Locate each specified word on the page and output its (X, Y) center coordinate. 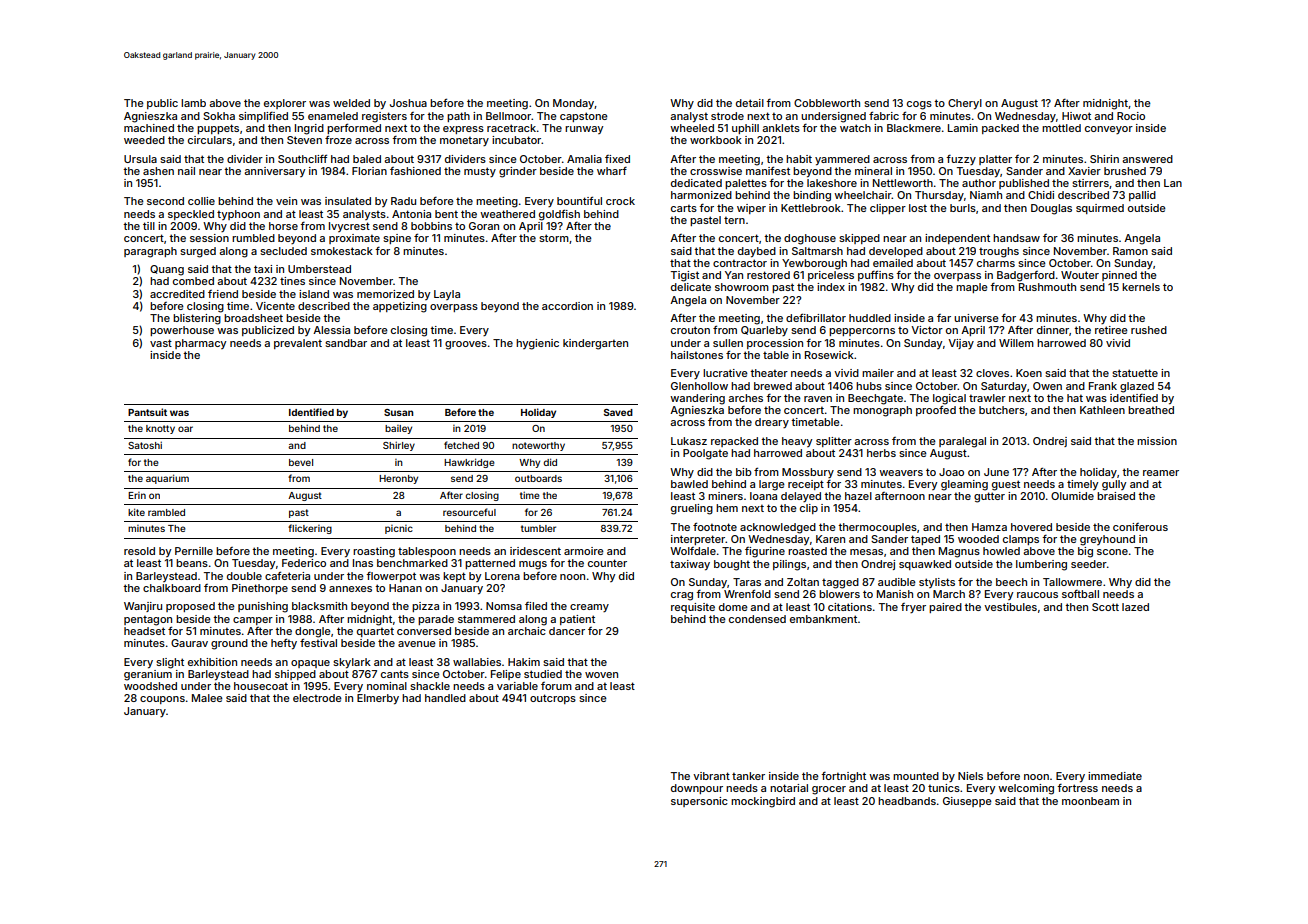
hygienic (537, 344)
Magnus (959, 552)
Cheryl (965, 104)
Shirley (399, 446)
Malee (207, 698)
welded (351, 103)
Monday (574, 104)
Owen (1047, 386)
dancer (567, 631)
